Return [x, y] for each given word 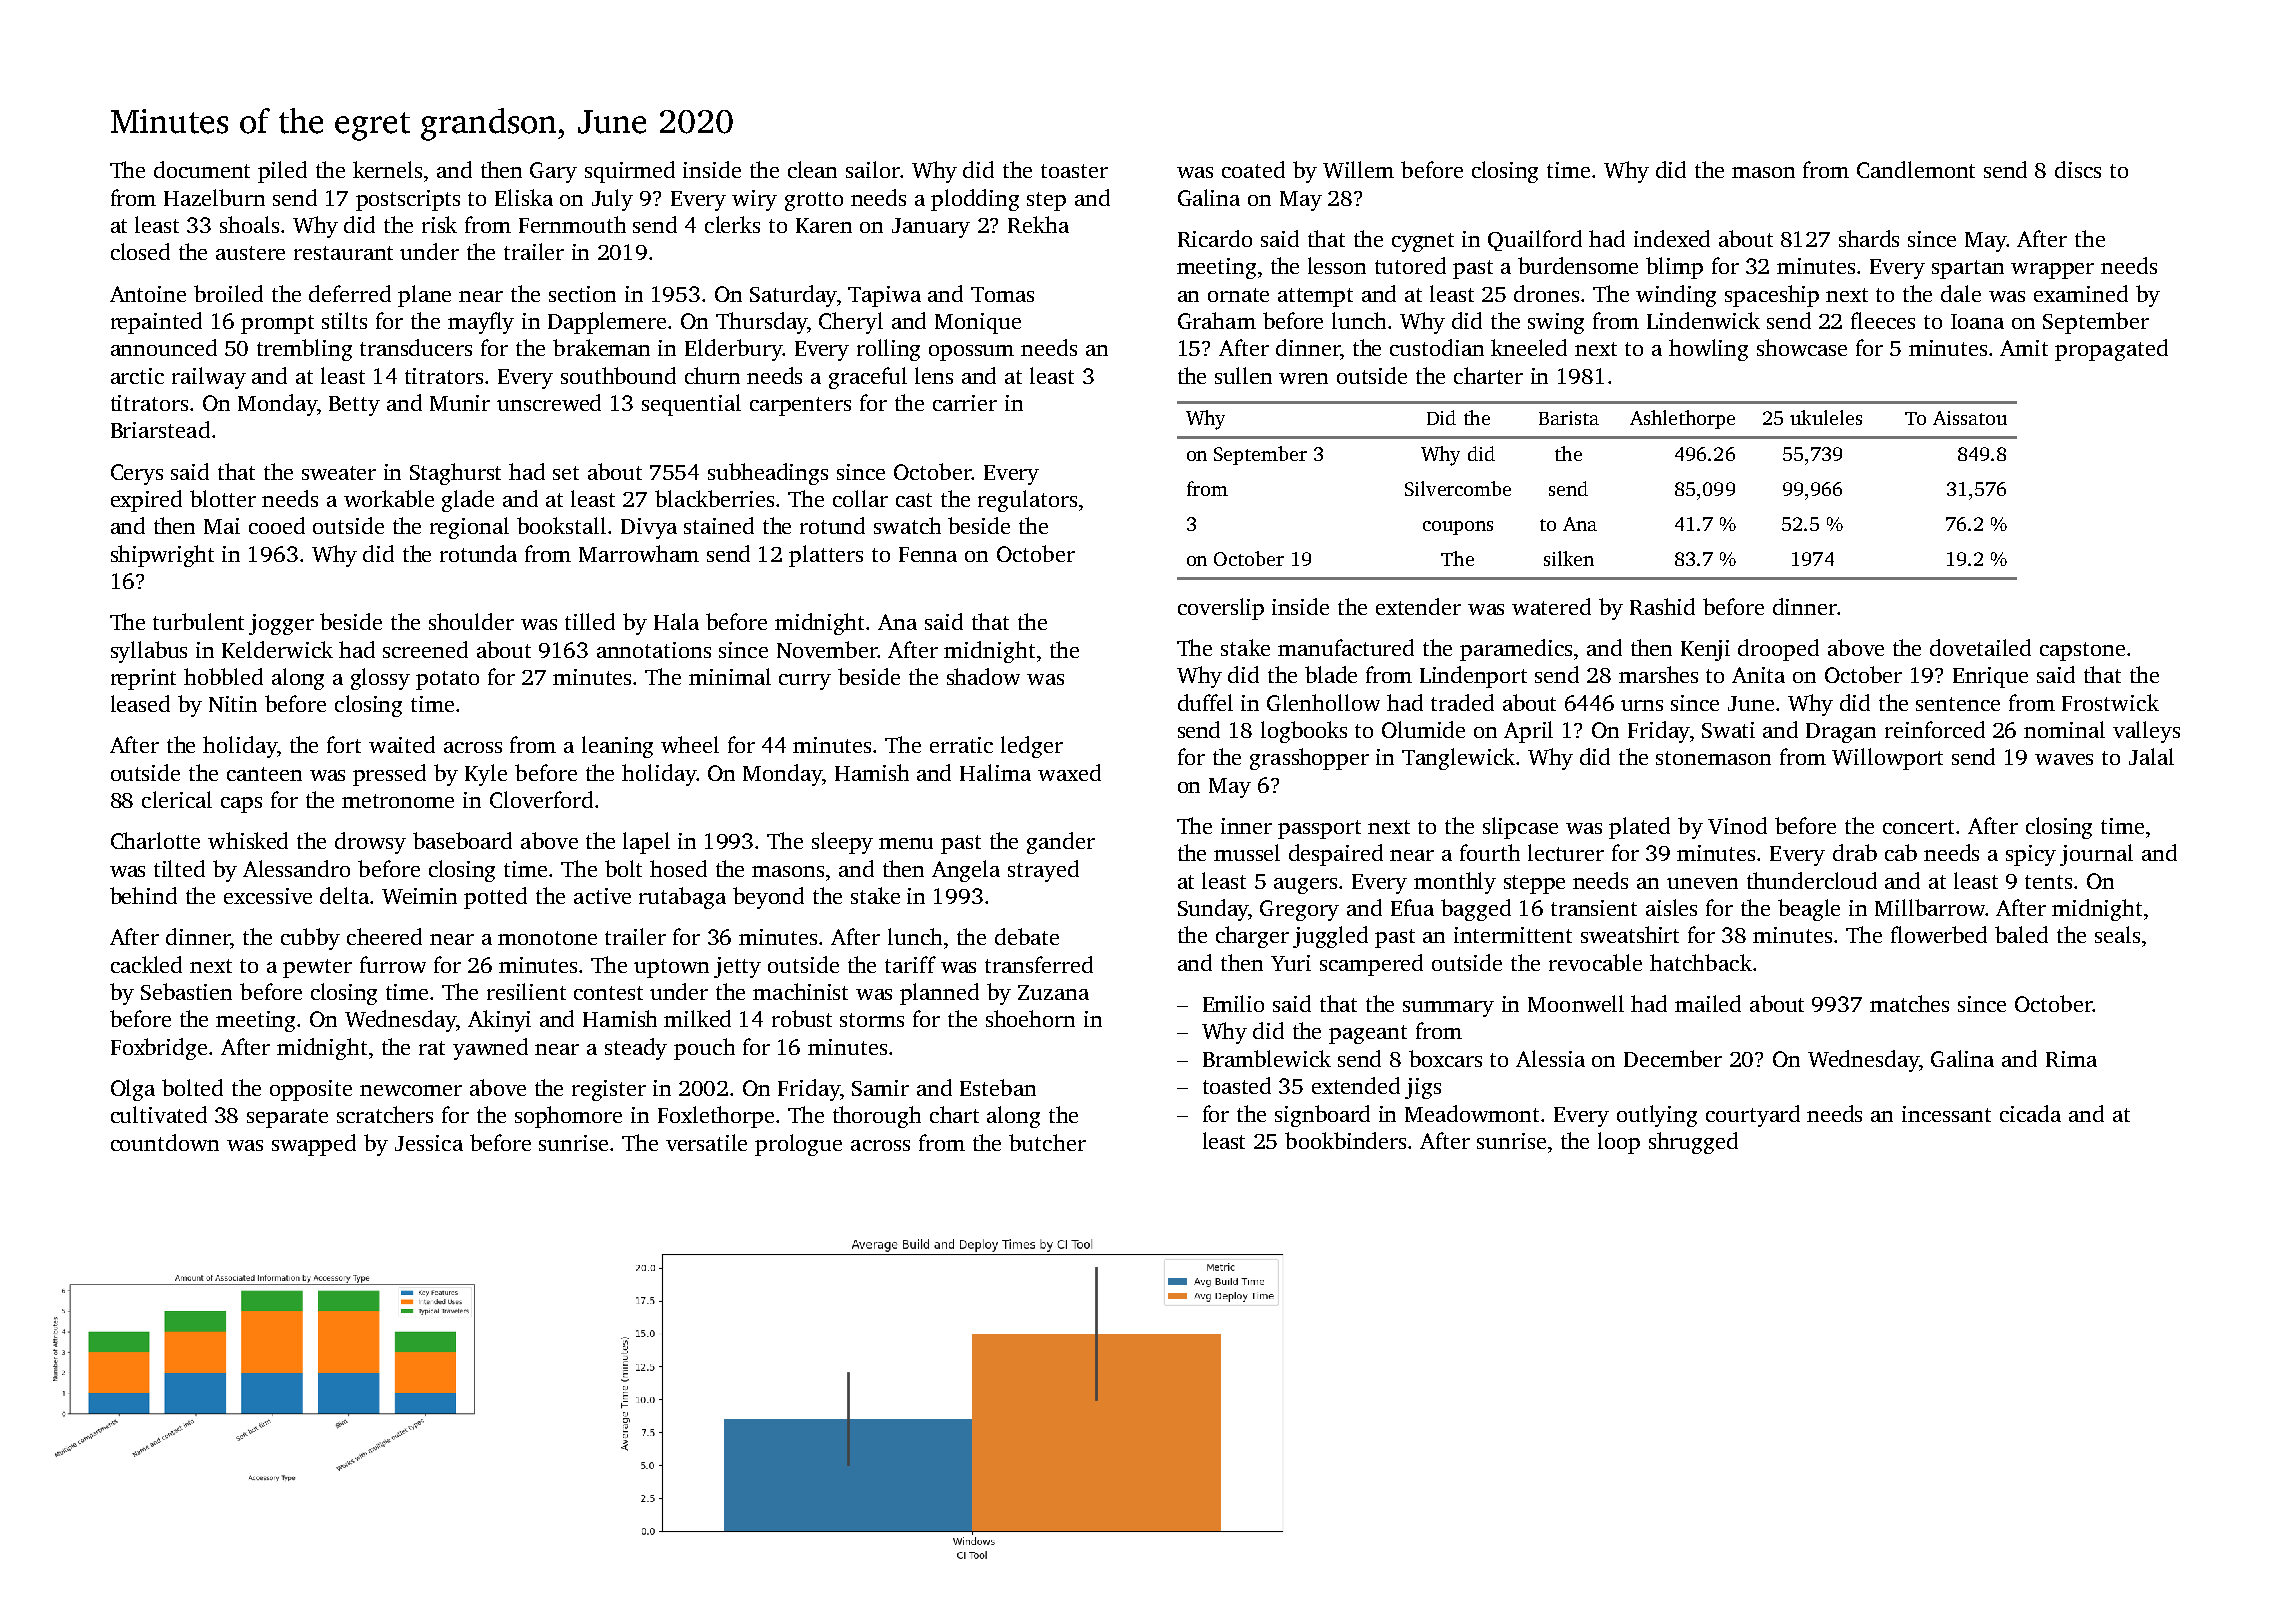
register [609, 1090]
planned [939, 994]
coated [1253, 169]
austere [250, 253]
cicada [2030, 1113]
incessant [1946, 1114]
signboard [1322, 1116]
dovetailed [1980, 647]
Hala [676, 621]
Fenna [928, 554]
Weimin [419, 896]
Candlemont [1916, 169]
